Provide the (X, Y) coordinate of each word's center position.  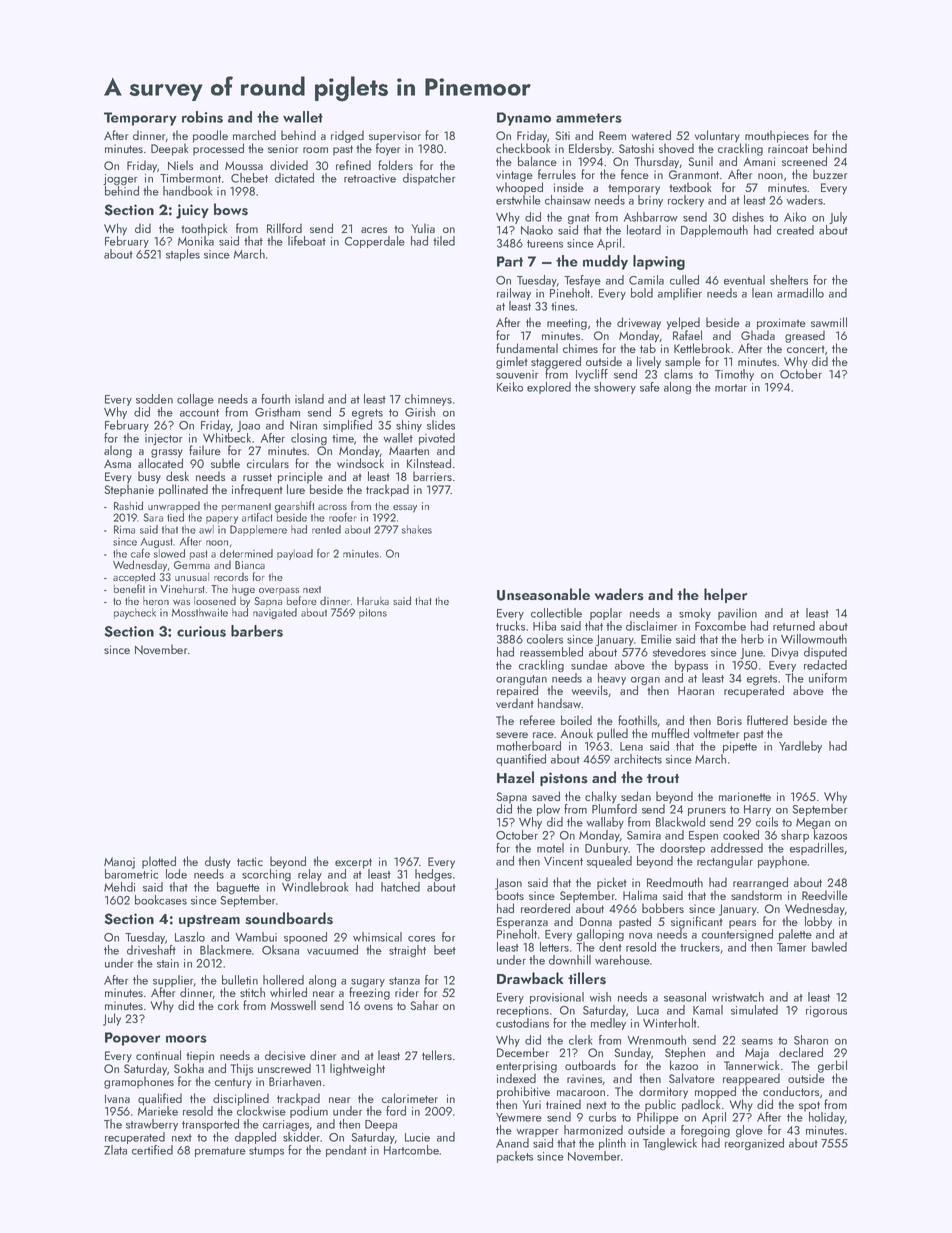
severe (512, 735)
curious (201, 631)
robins (202, 117)
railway (514, 294)
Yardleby (800, 747)
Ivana (117, 1098)
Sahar (424, 1005)
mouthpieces (777, 136)
